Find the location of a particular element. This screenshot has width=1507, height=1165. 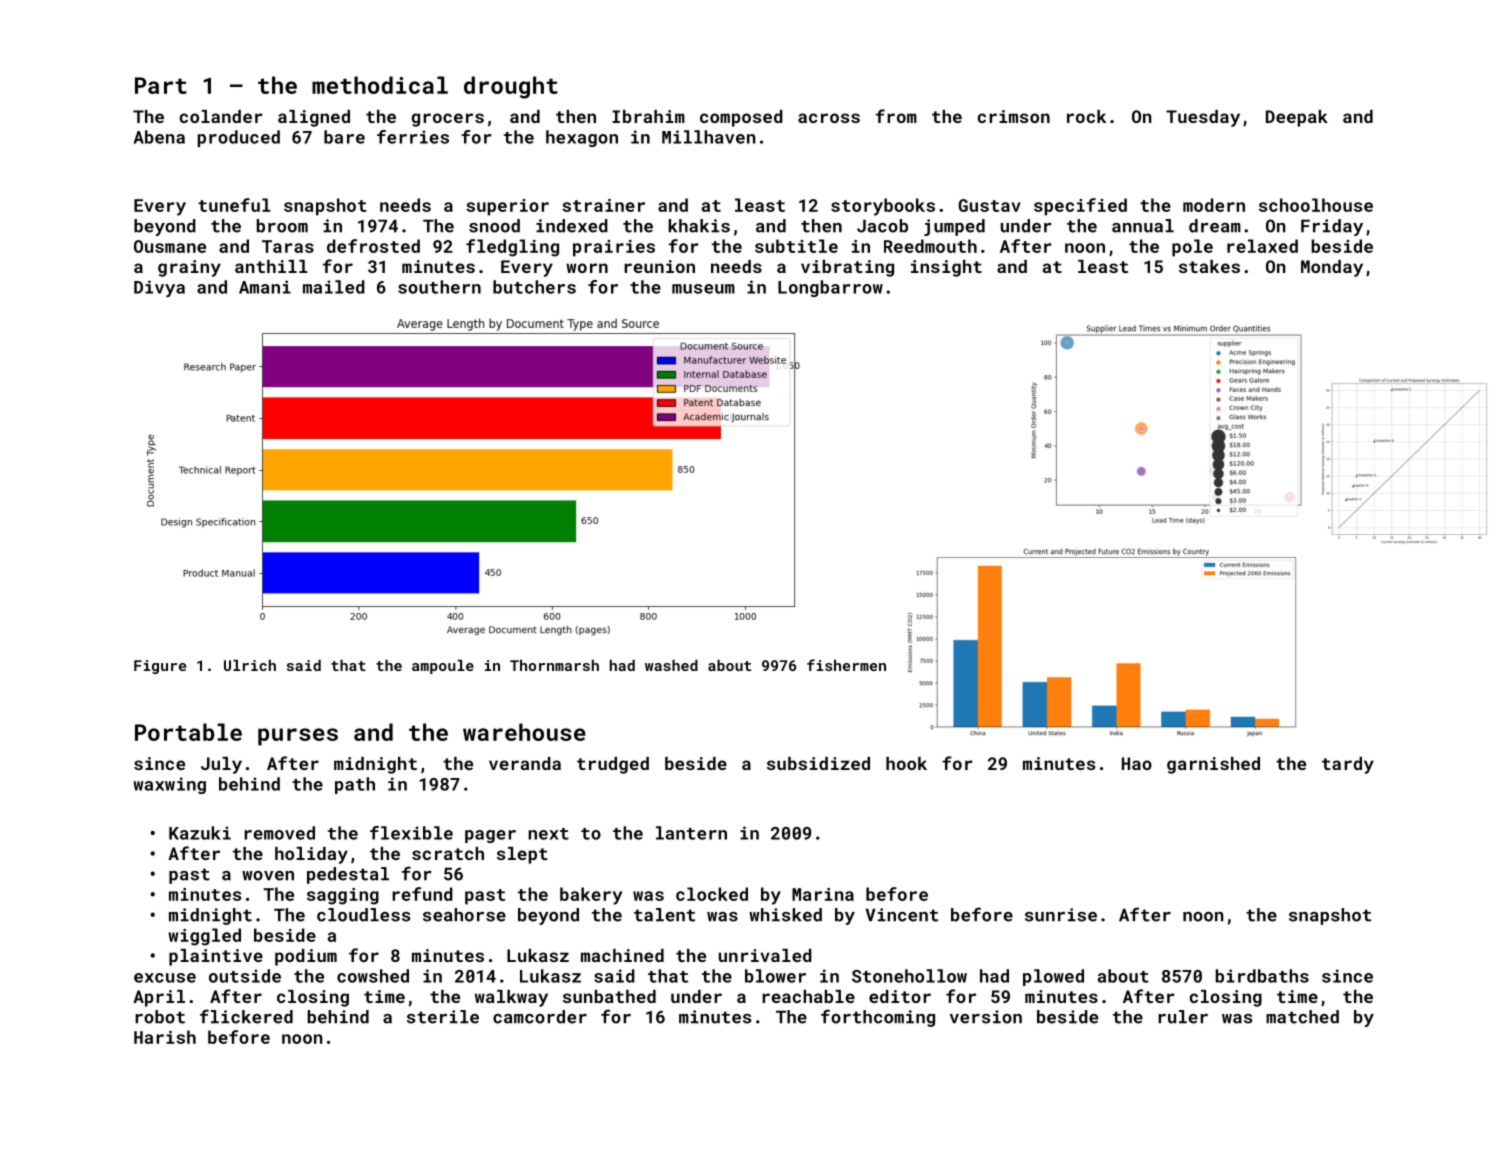

butchers is located at coordinates (534, 287).
